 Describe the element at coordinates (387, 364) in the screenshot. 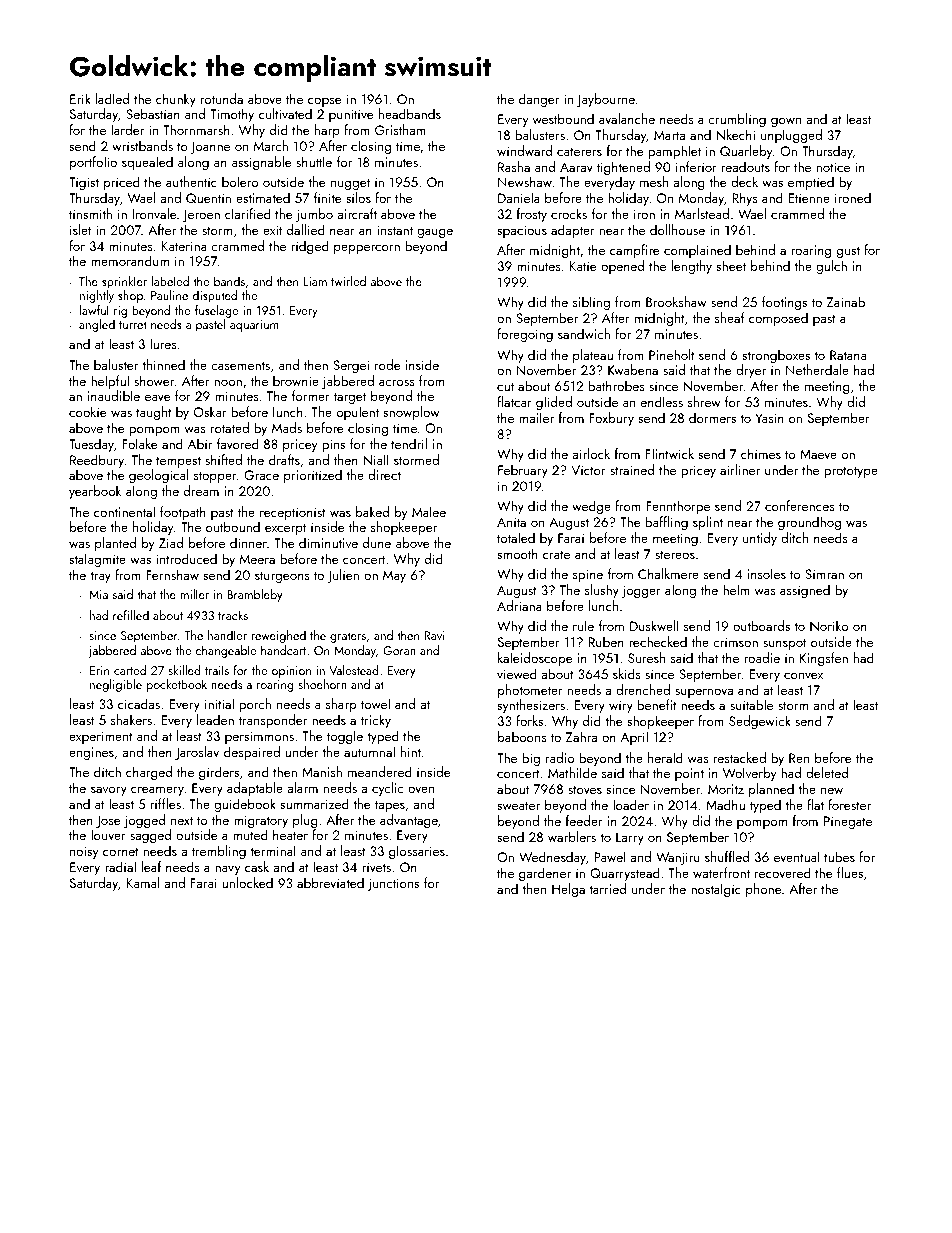

I see `rode` at that location.
